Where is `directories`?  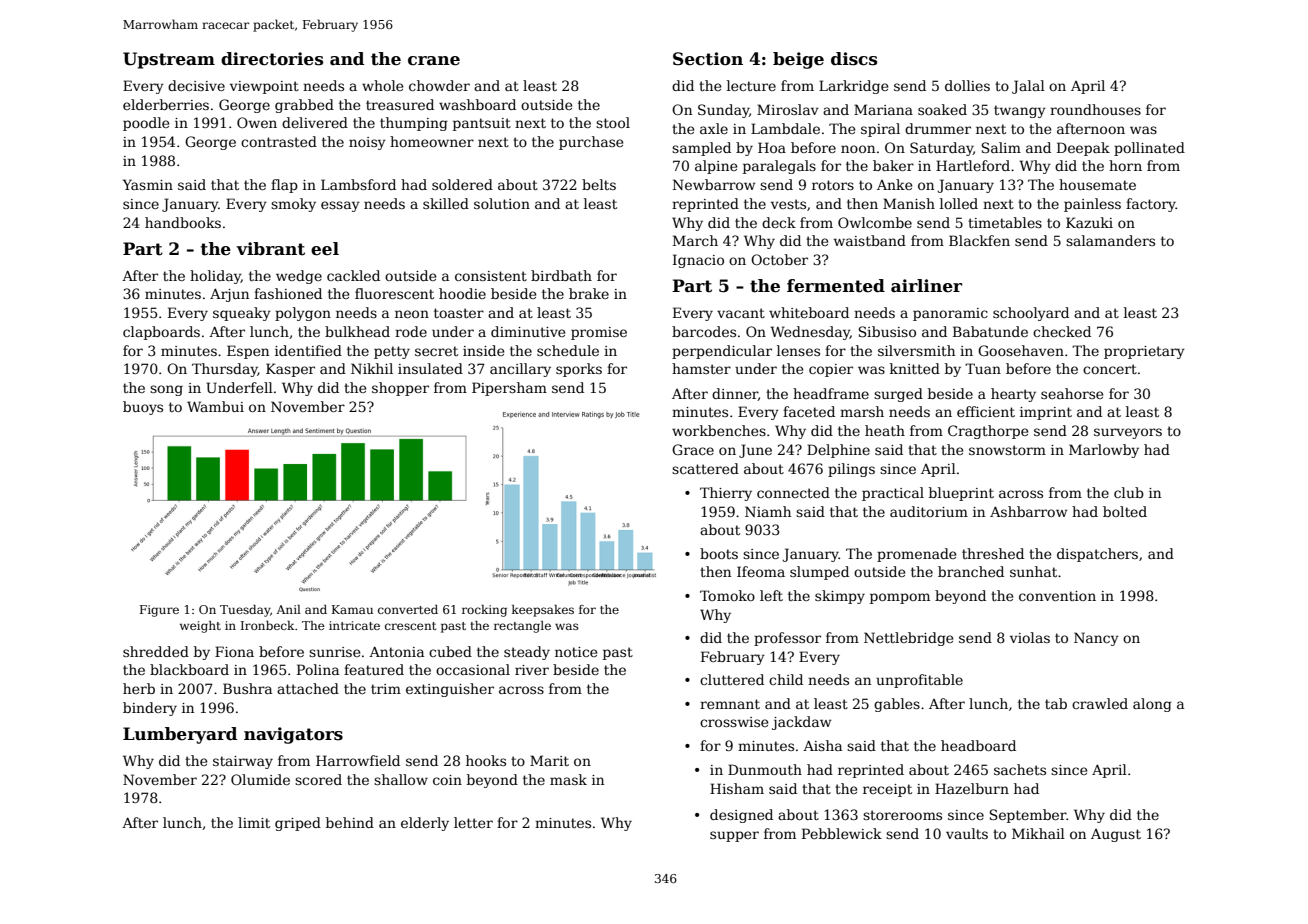 directories is located at coordinates (272, 59).
